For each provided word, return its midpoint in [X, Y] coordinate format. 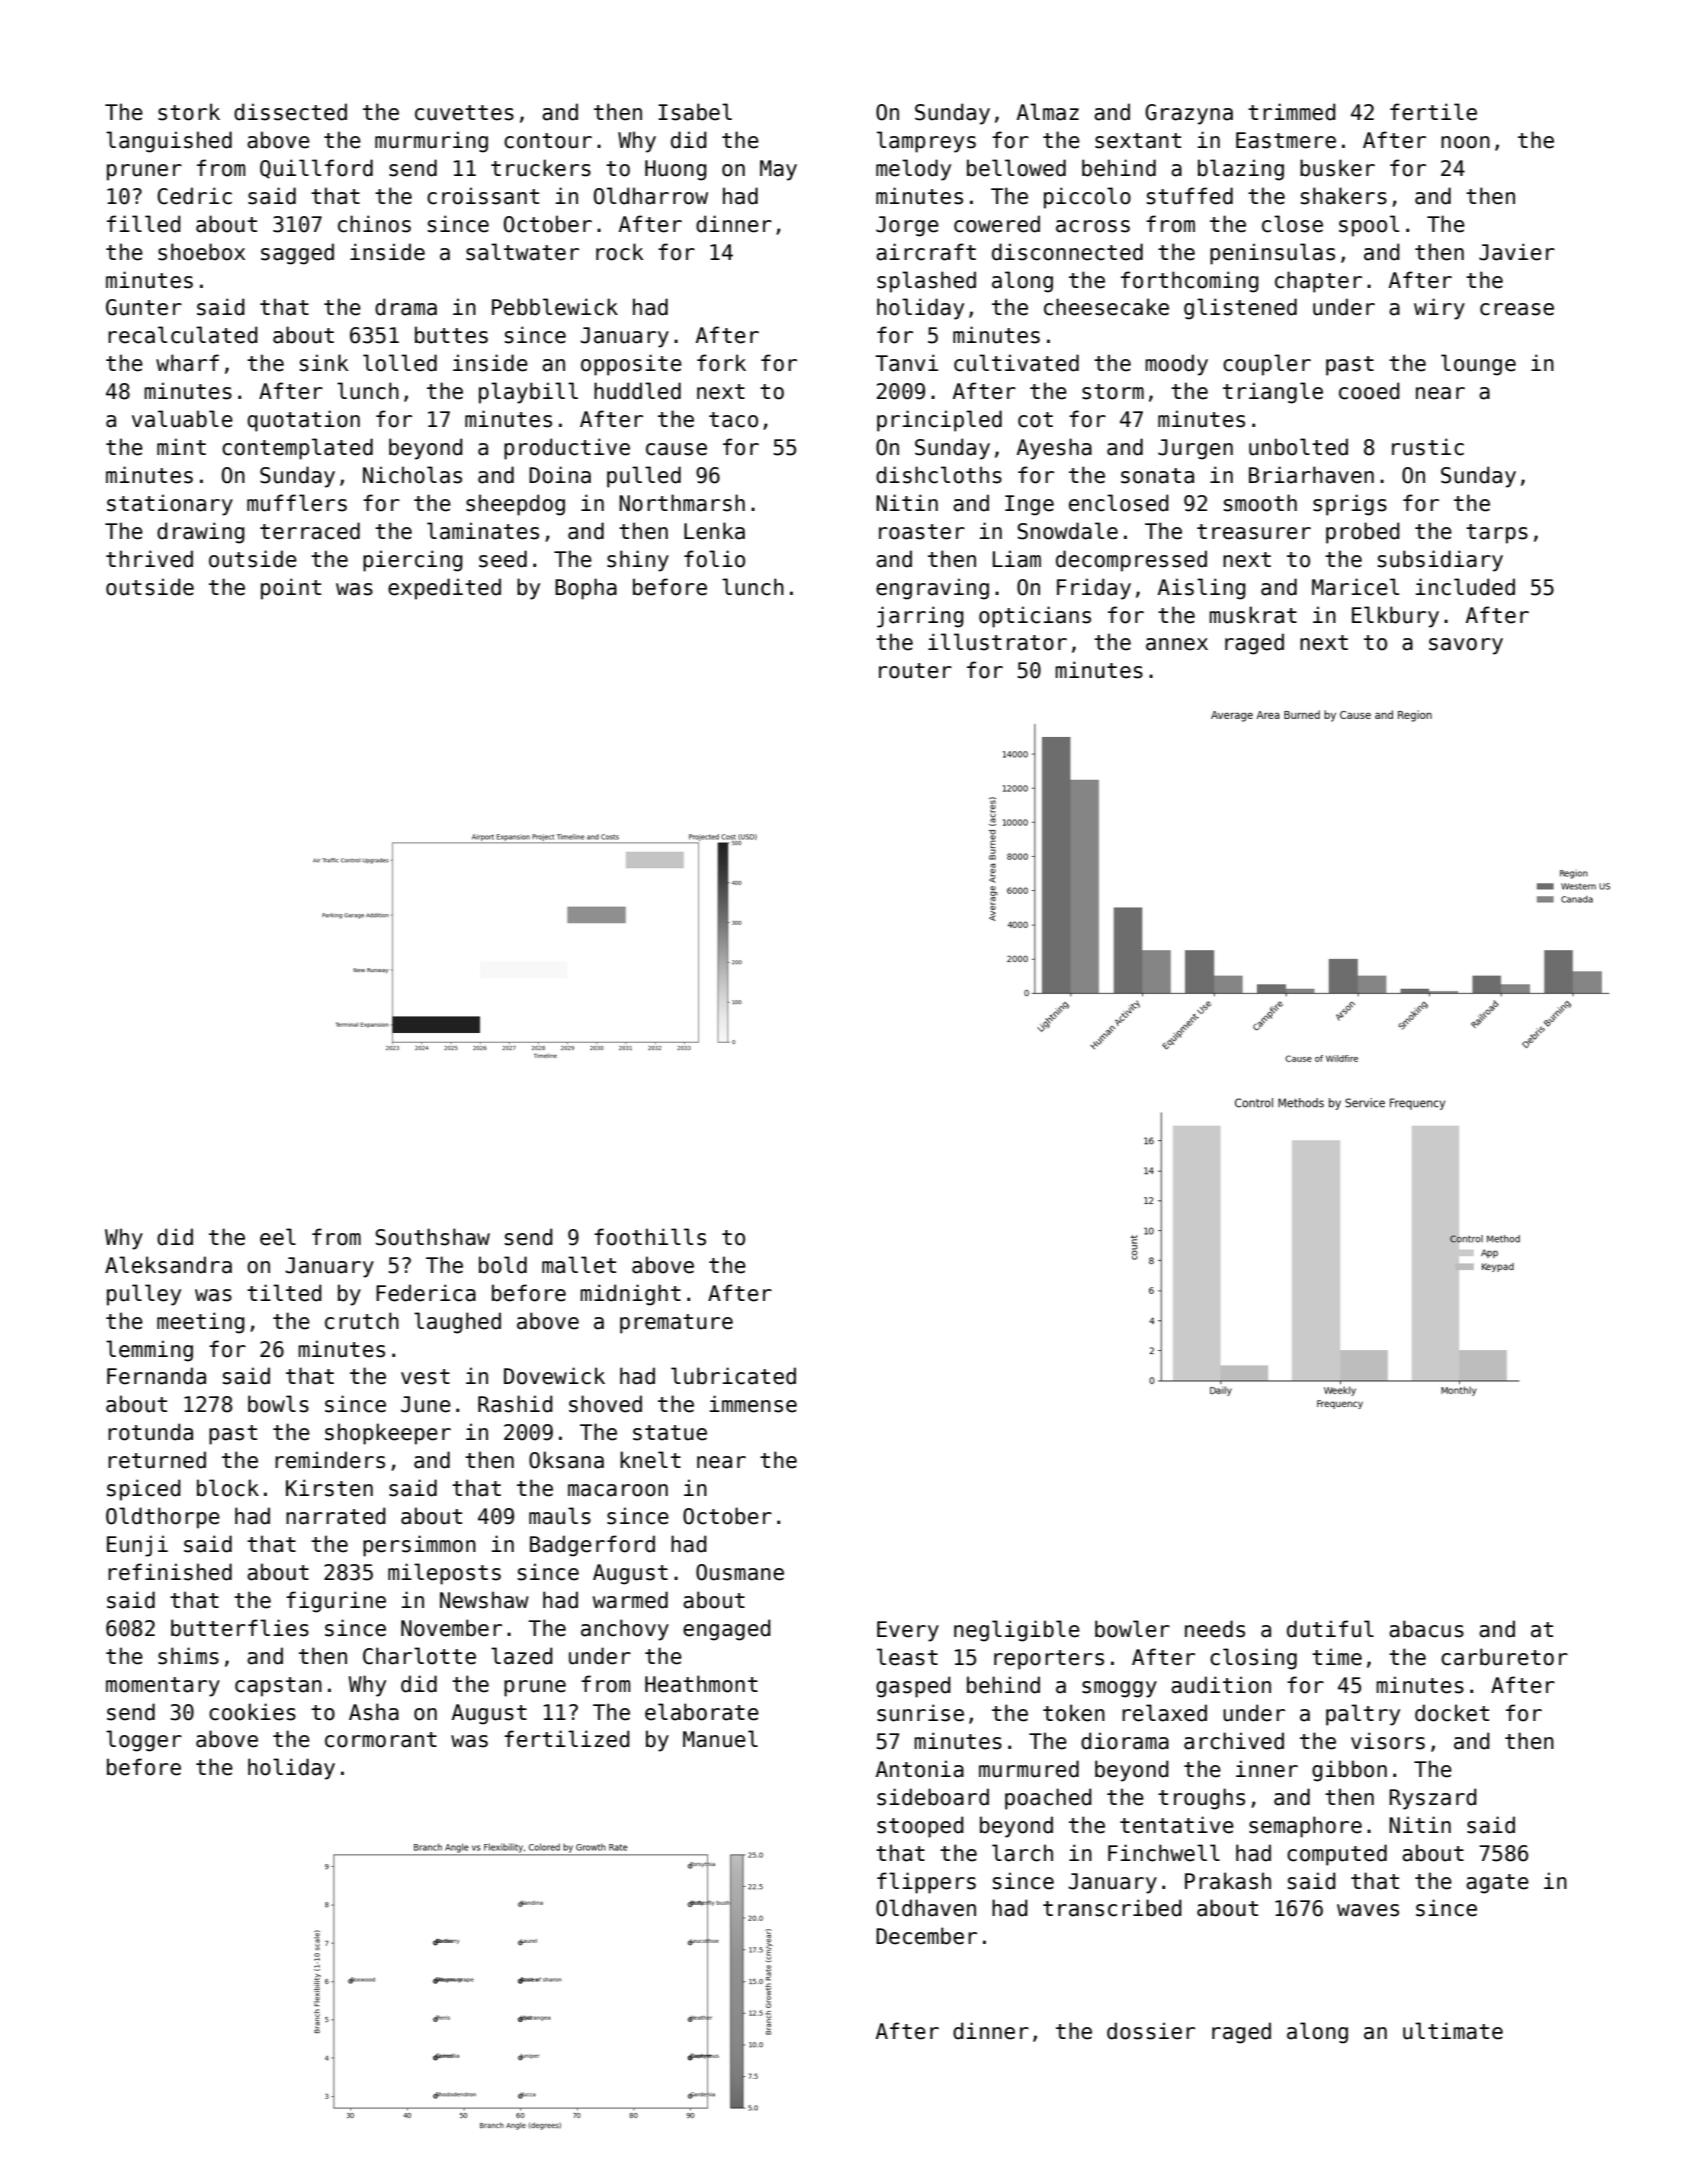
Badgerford [592, 1546]
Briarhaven [1311, 475]
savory [1466, 646]
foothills [650, 1237]
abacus [1426, 1629]
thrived [149, 559]
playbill [528, 393]
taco [733, 420]
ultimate [1453, 2031]
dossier [1151, 2031]
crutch [362, 1321]
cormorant [381, 1740]
